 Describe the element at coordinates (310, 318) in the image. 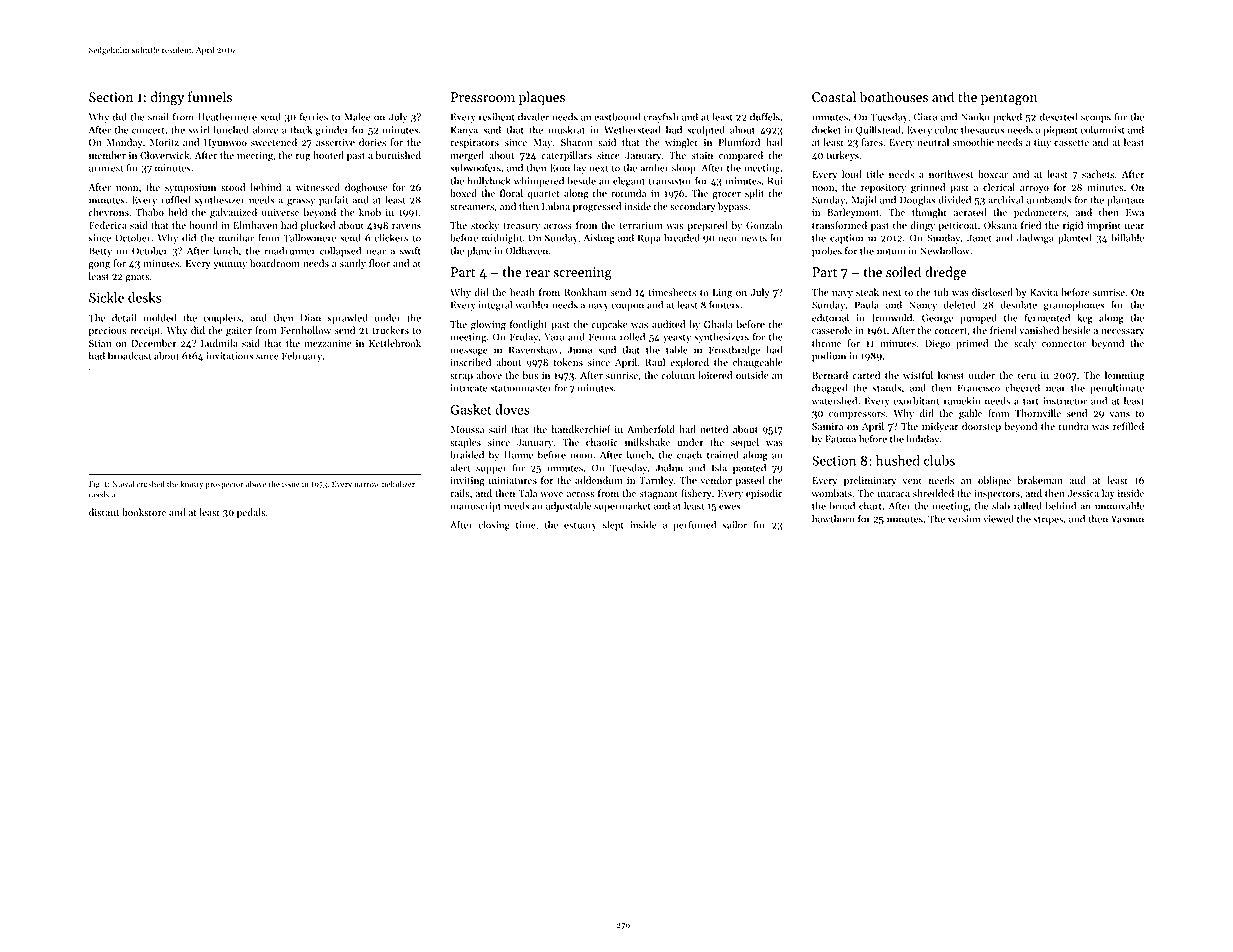

I see `Dian` at that location.
